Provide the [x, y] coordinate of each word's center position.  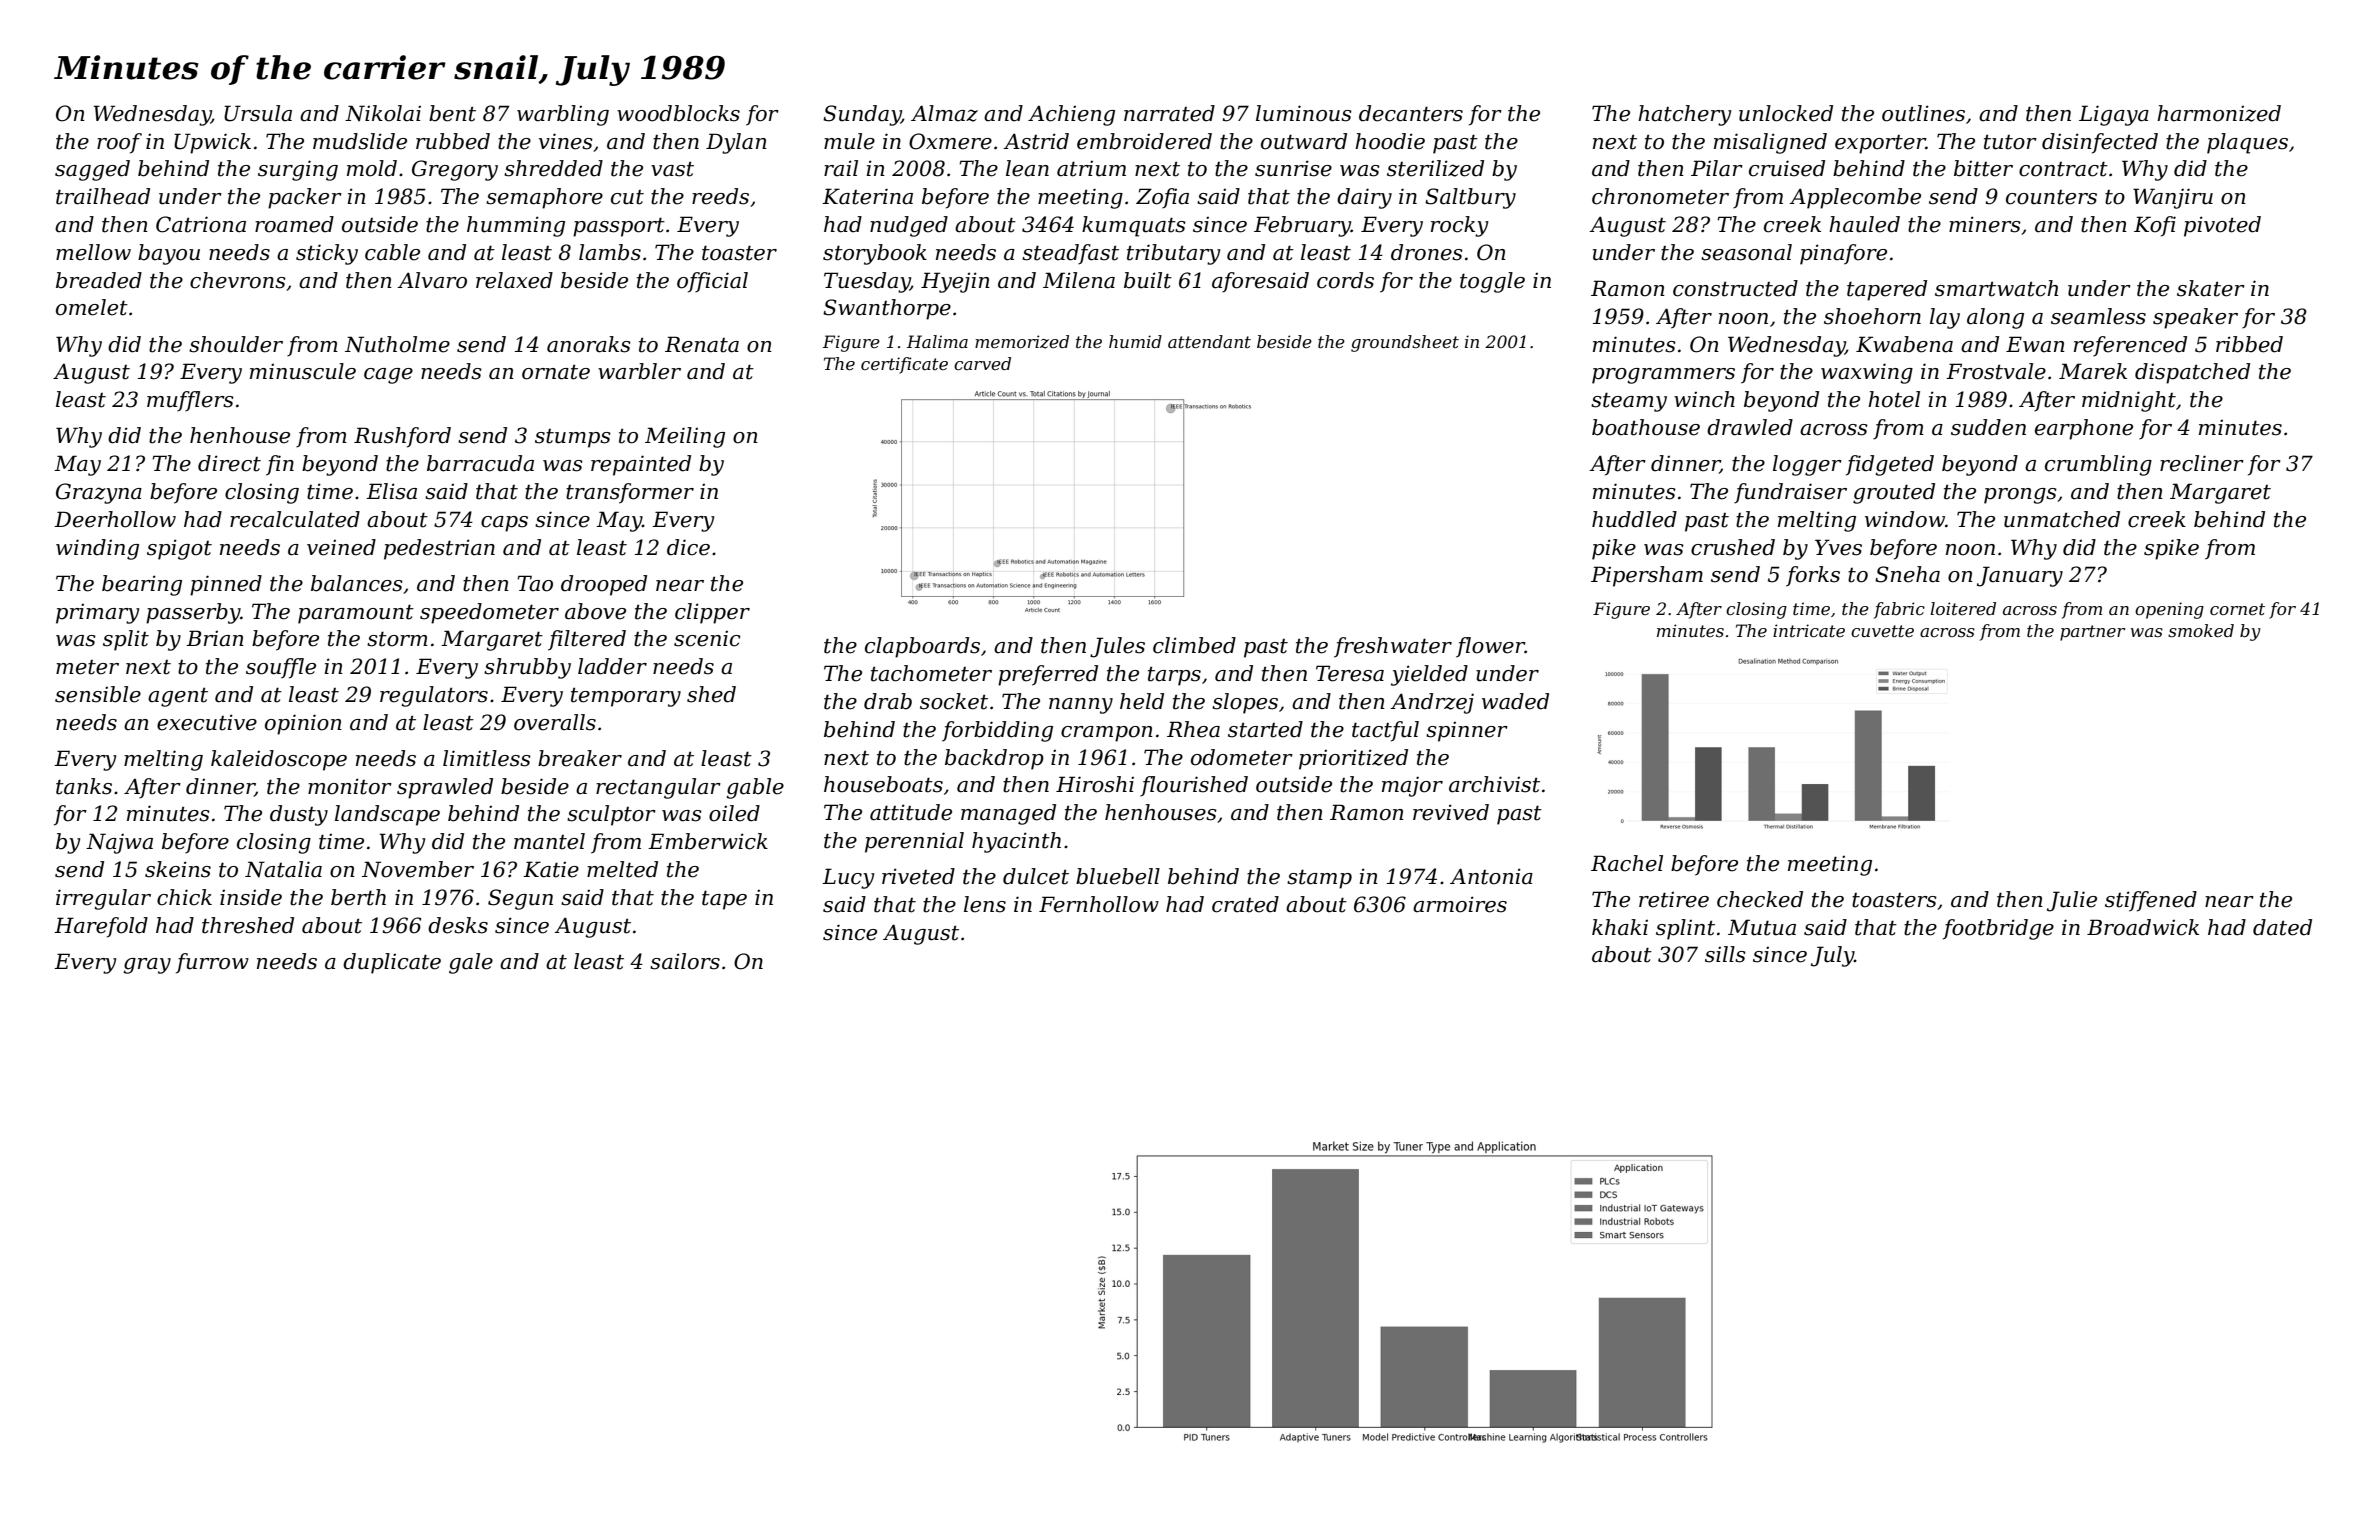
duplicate [392, 963]
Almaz [944, 113]
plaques [2247, 143]
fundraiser [1790, 493]
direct [229, 463]
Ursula [258, 113]
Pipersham [1647, 576]
